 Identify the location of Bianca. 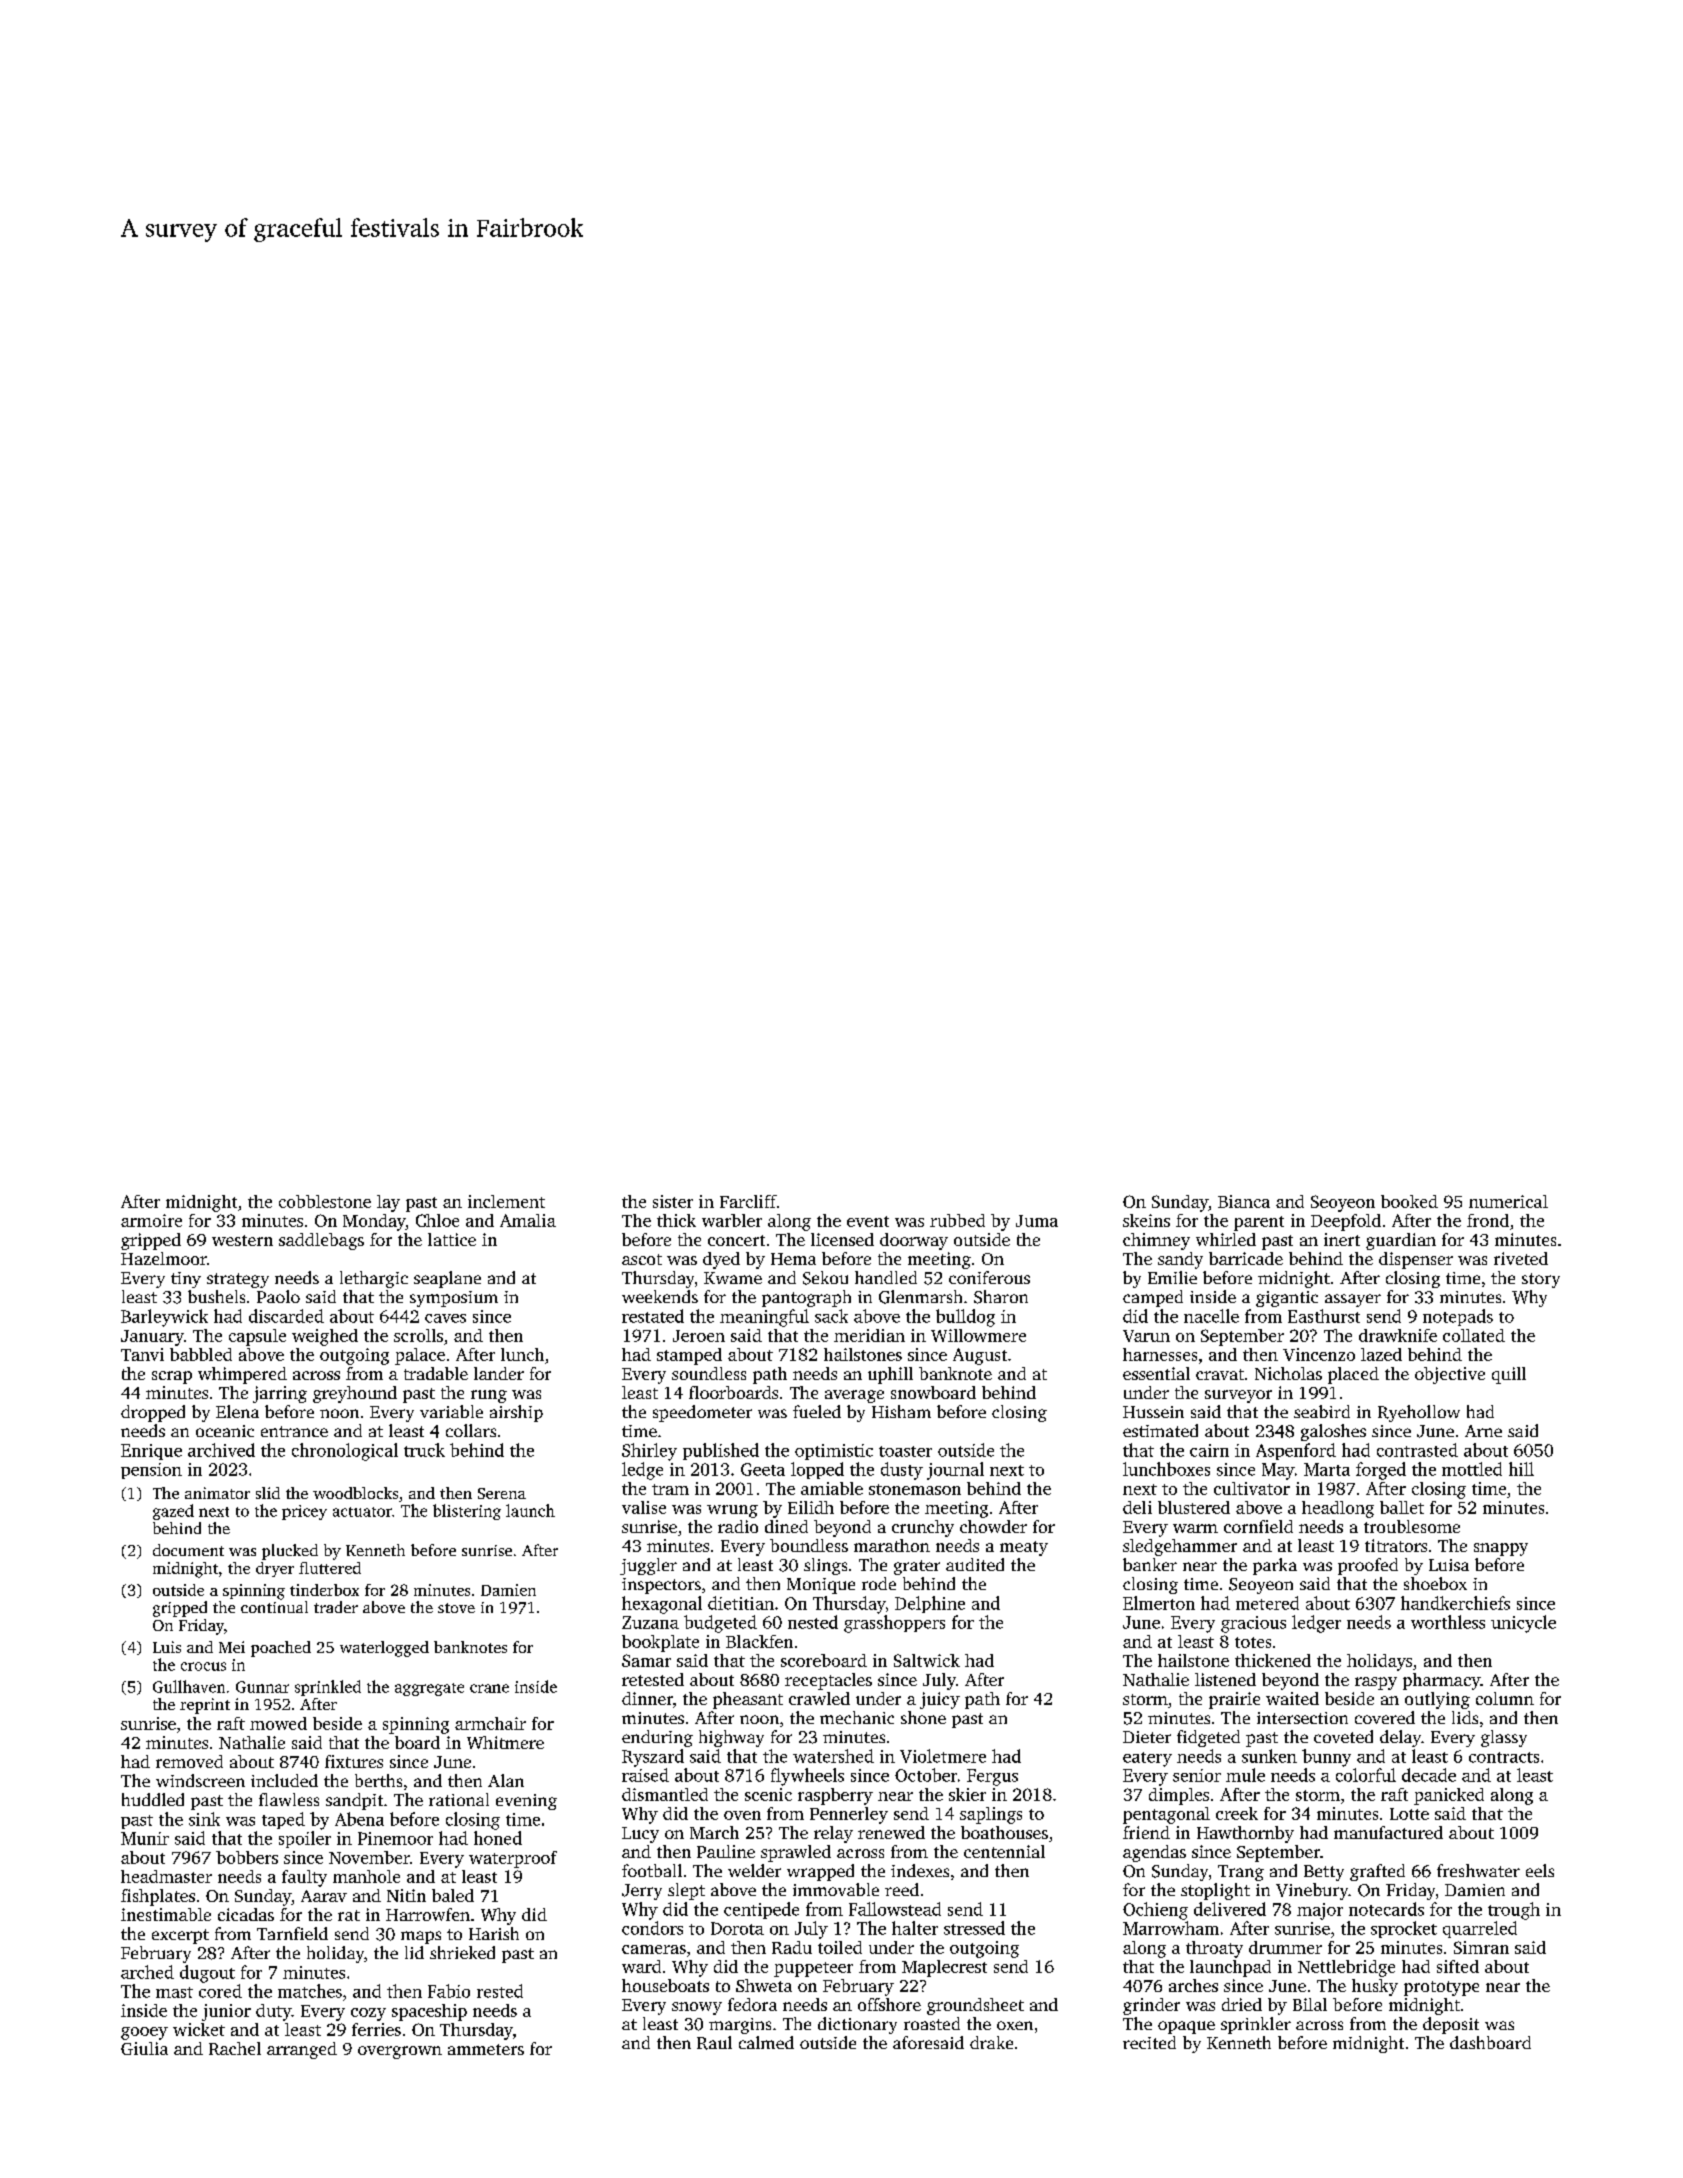
(1244, 1201).
